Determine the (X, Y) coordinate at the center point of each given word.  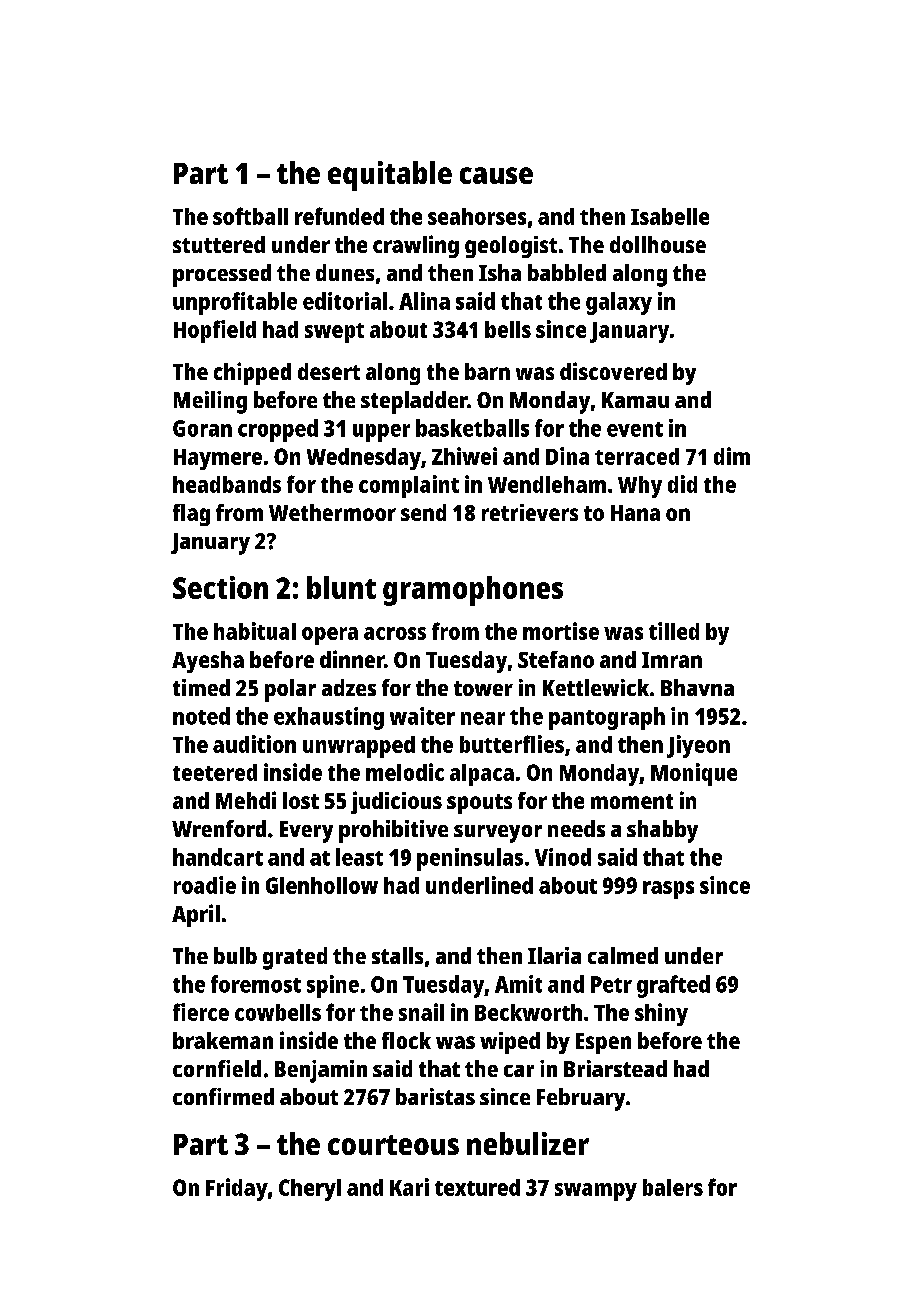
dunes (345, 272)
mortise (561, 631)
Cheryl (310, 1190)
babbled (567, 272)
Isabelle (670, 216)
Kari (409, 1187)
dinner (352, 659)
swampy (596, 1192)
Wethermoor (332, 512)
